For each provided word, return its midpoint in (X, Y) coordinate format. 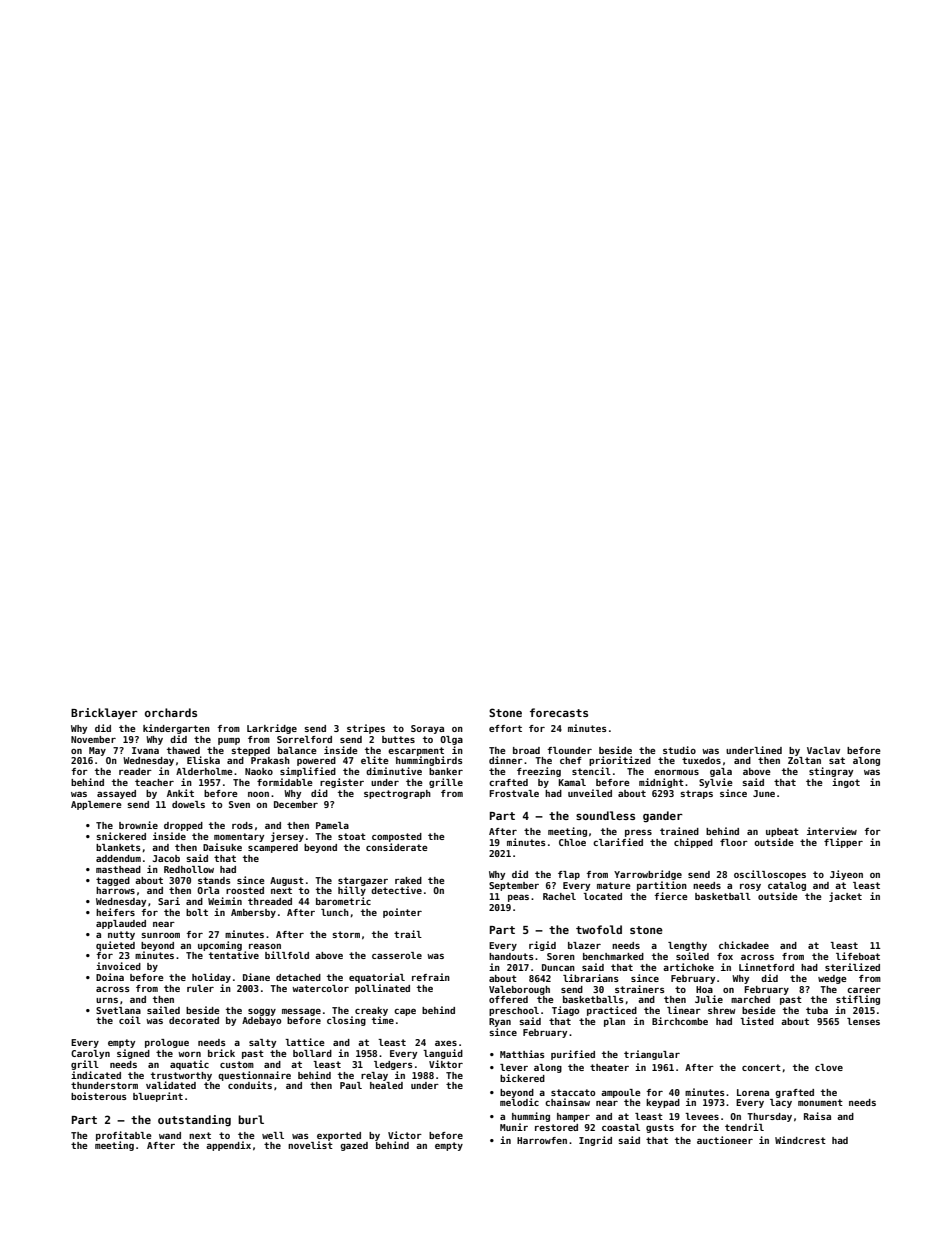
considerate (397, 847)
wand (170, 1135)
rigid (542, 946)
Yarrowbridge (648, 875)
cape (405, 1012)
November (93, 739)
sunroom (160, 935)
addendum (118, 858)
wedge (832, 979)
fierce (671, 896)
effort (505, 728)
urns (107, 1000)
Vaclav (823, 750)
